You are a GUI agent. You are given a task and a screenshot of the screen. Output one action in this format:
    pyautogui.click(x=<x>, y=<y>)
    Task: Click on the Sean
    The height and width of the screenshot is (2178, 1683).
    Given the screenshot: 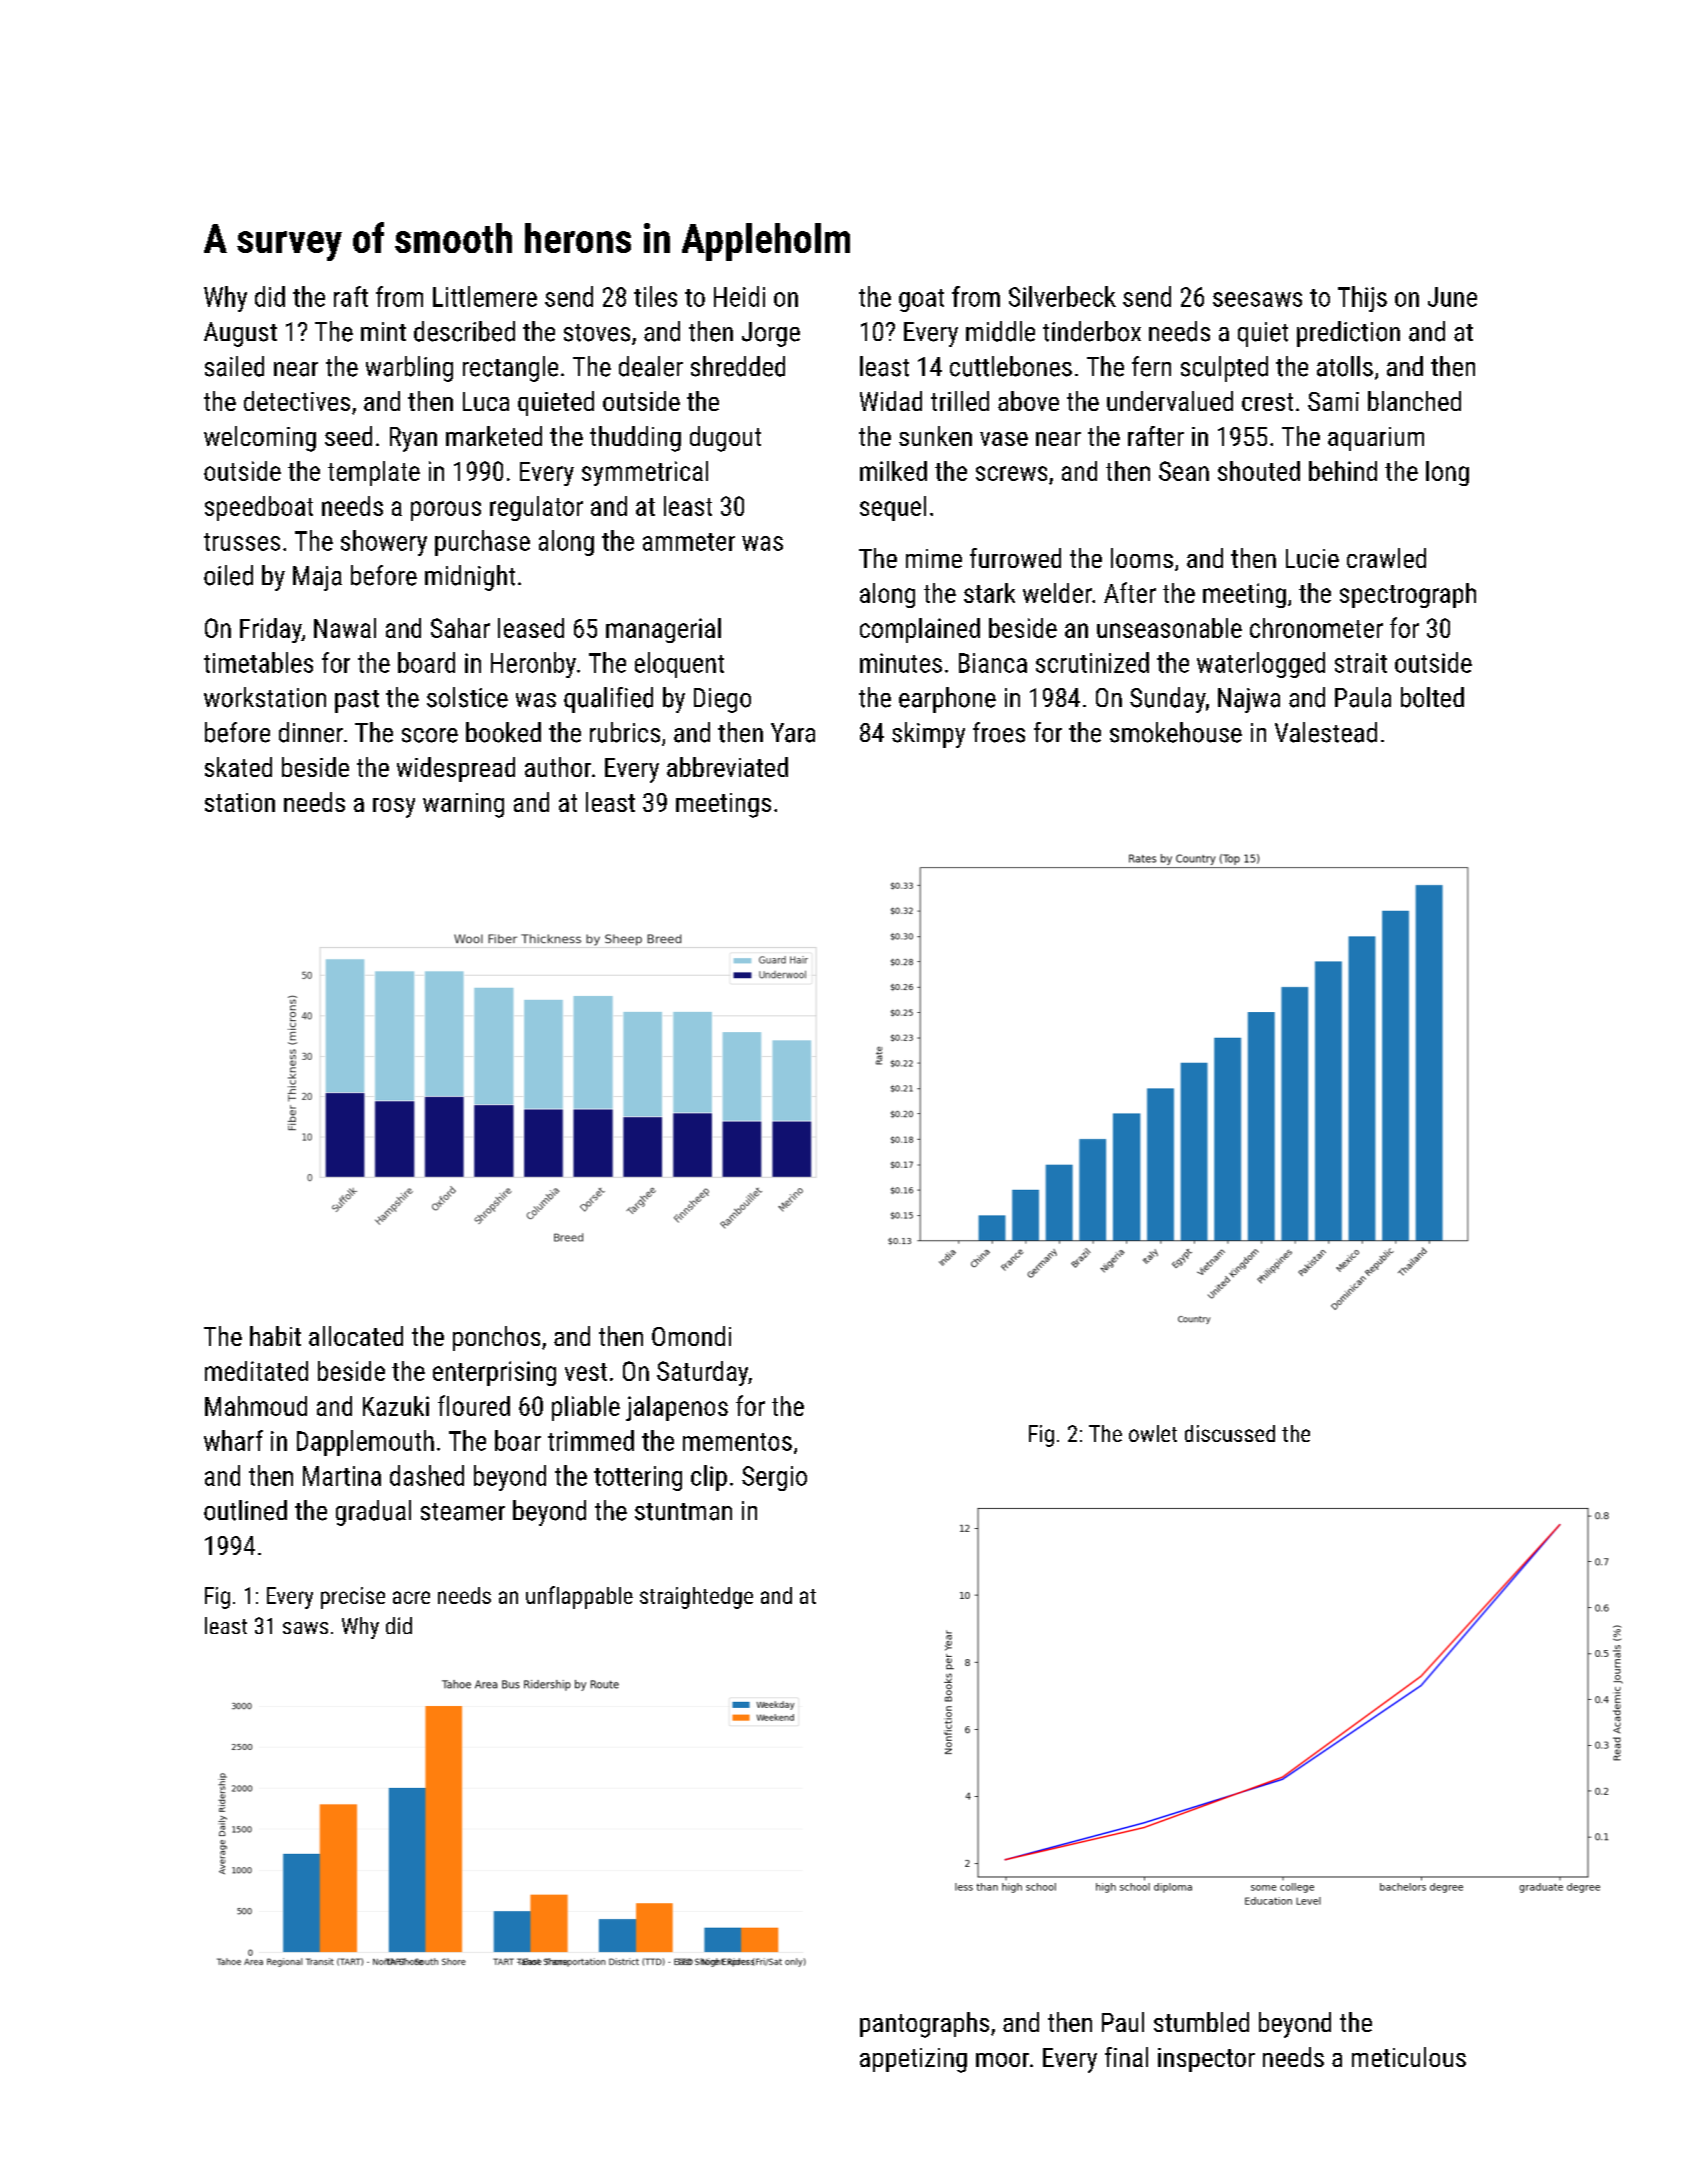 What is the action you would take?
    pyautogui.click(x=1184, y=471)
